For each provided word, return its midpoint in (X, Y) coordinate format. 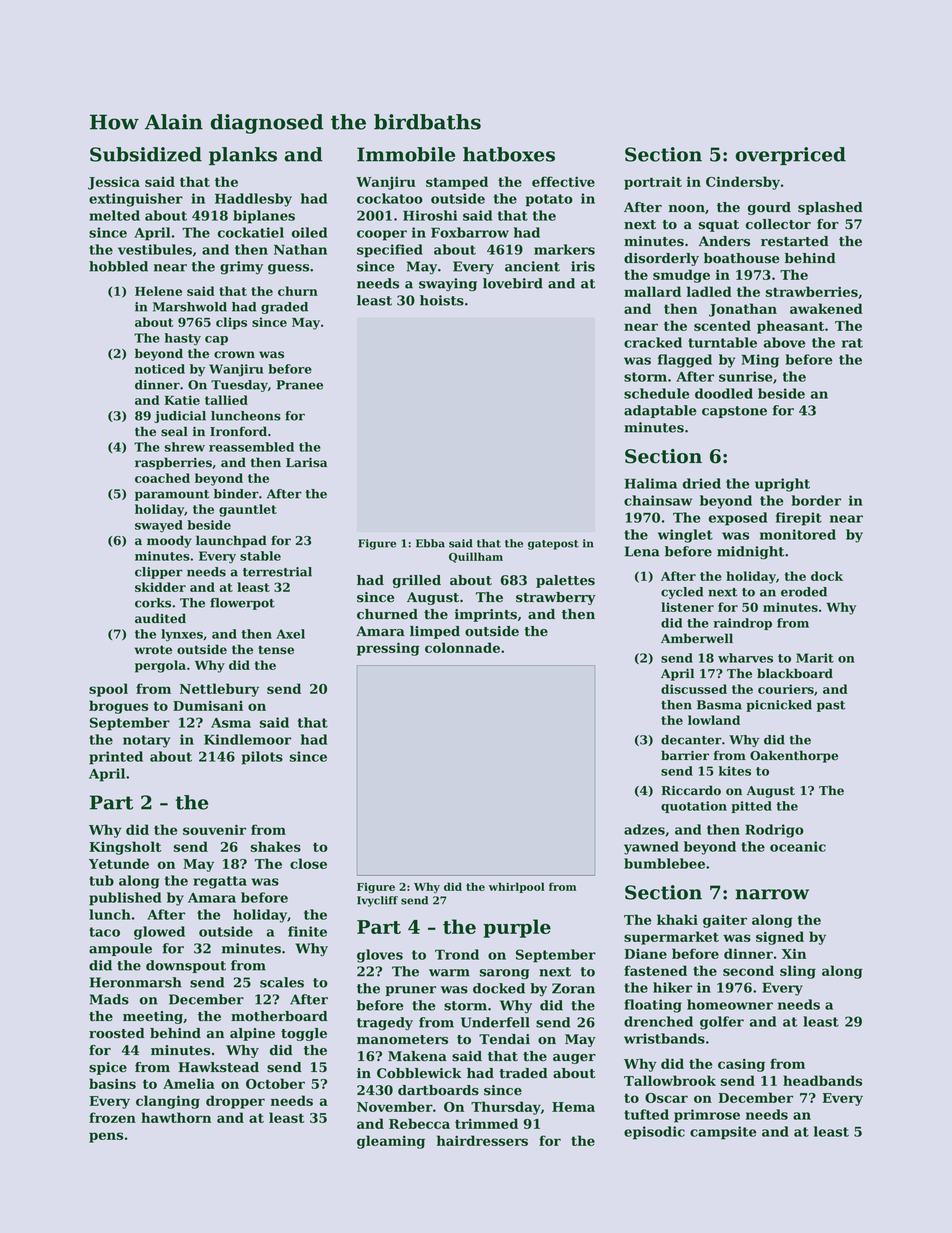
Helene (158, 291)
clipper (159, 573)
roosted (117, 1033)
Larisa (306, 463)
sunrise (746, 376)
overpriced (791, 156)
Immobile (406, 154)
